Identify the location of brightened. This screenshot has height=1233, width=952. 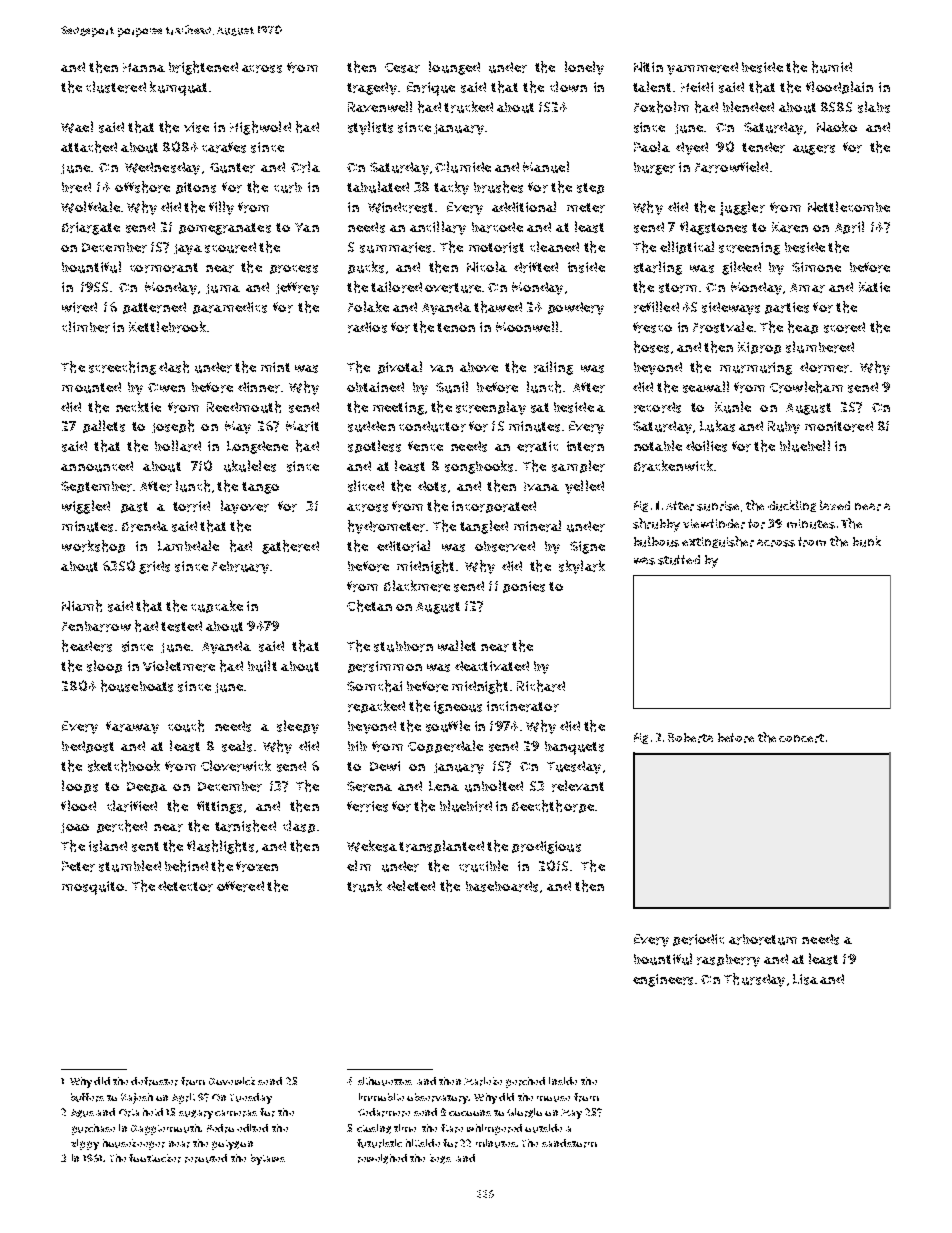
(203, 68).
